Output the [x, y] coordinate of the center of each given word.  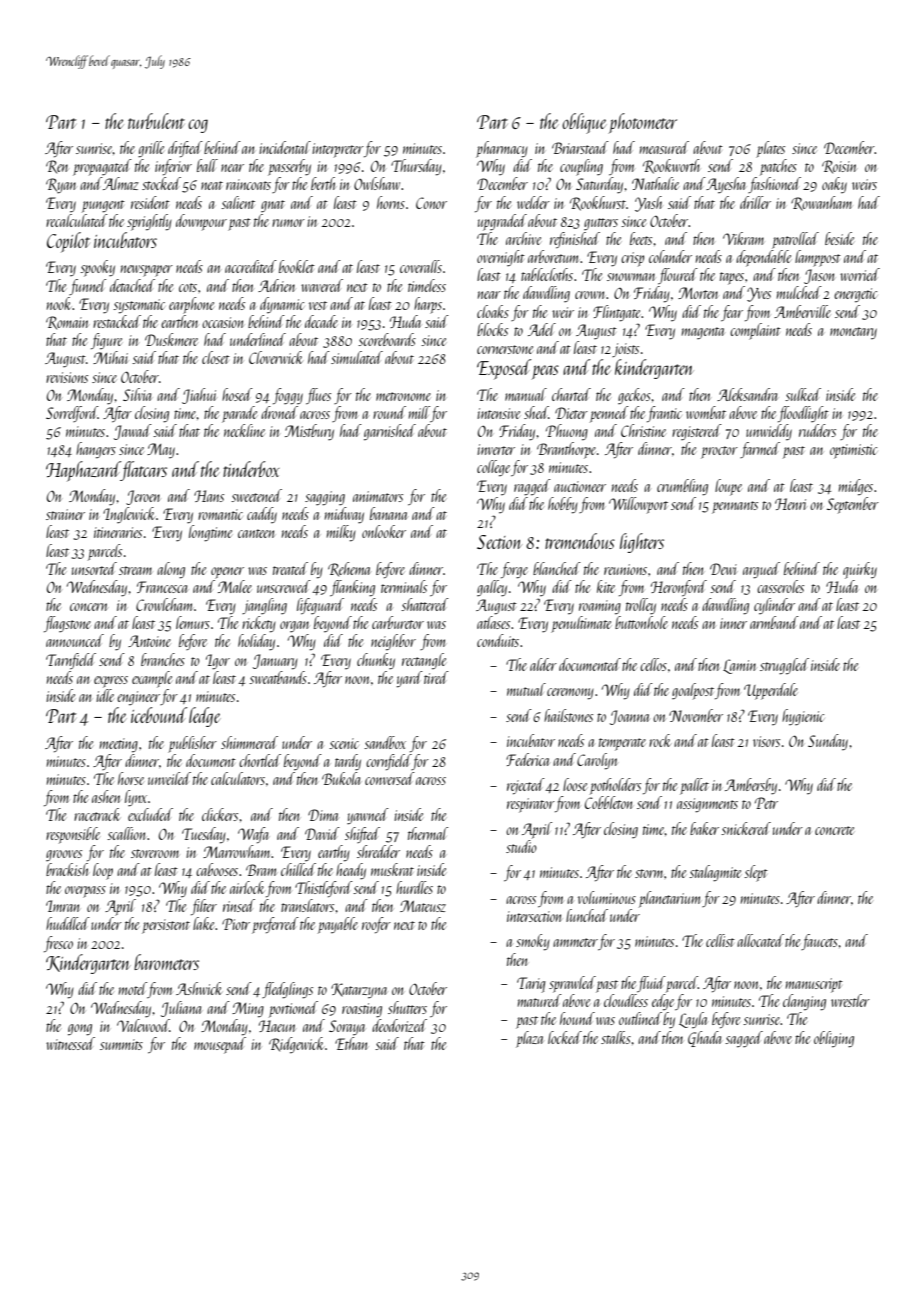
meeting [119, 745]
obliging [834, 1039]
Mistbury [309, 432]
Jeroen [143, 497]
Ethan [351, 1043]
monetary [853, 333]
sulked [803, 394]
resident [150, 202]
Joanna [630, 717]
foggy [288, 396]
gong [80, 1030]
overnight [501, 258]
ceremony [570, 694]
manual [526, 394]
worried [860, 274]
